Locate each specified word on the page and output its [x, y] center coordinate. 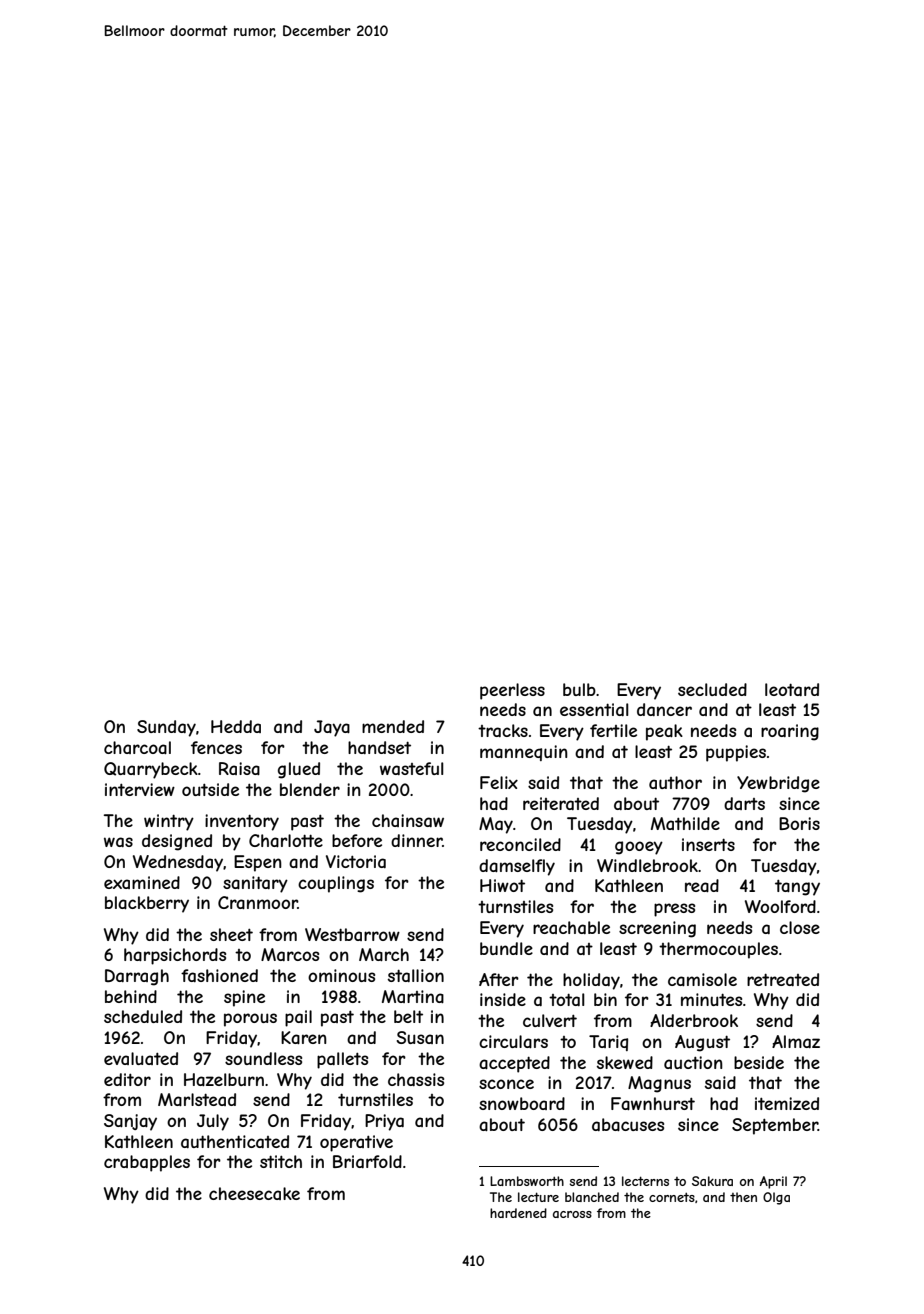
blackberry [147, 904]
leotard [792, 689]
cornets [672, 1197]
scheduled [143, 1016]
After [499, 979]
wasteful [412, 768]
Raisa [239, 768]
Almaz [796, 1041]
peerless [512, 691]
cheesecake [254, 1193]
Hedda [236, 726]
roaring [790, 732]
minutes [711, 999]
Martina [413, 996]
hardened [518, 1213]
